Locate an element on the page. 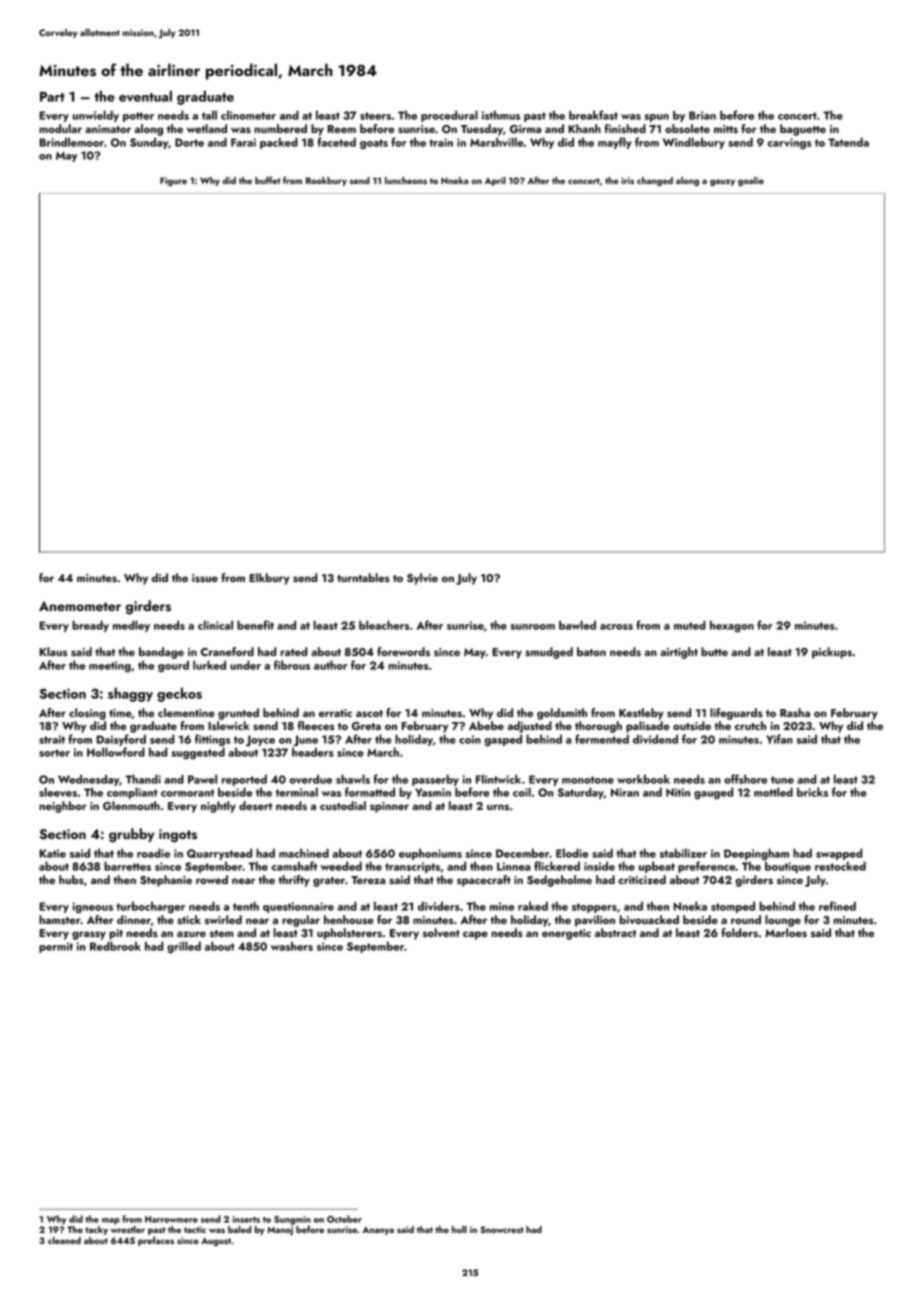  Brian is located at coordinates (702, 115).
